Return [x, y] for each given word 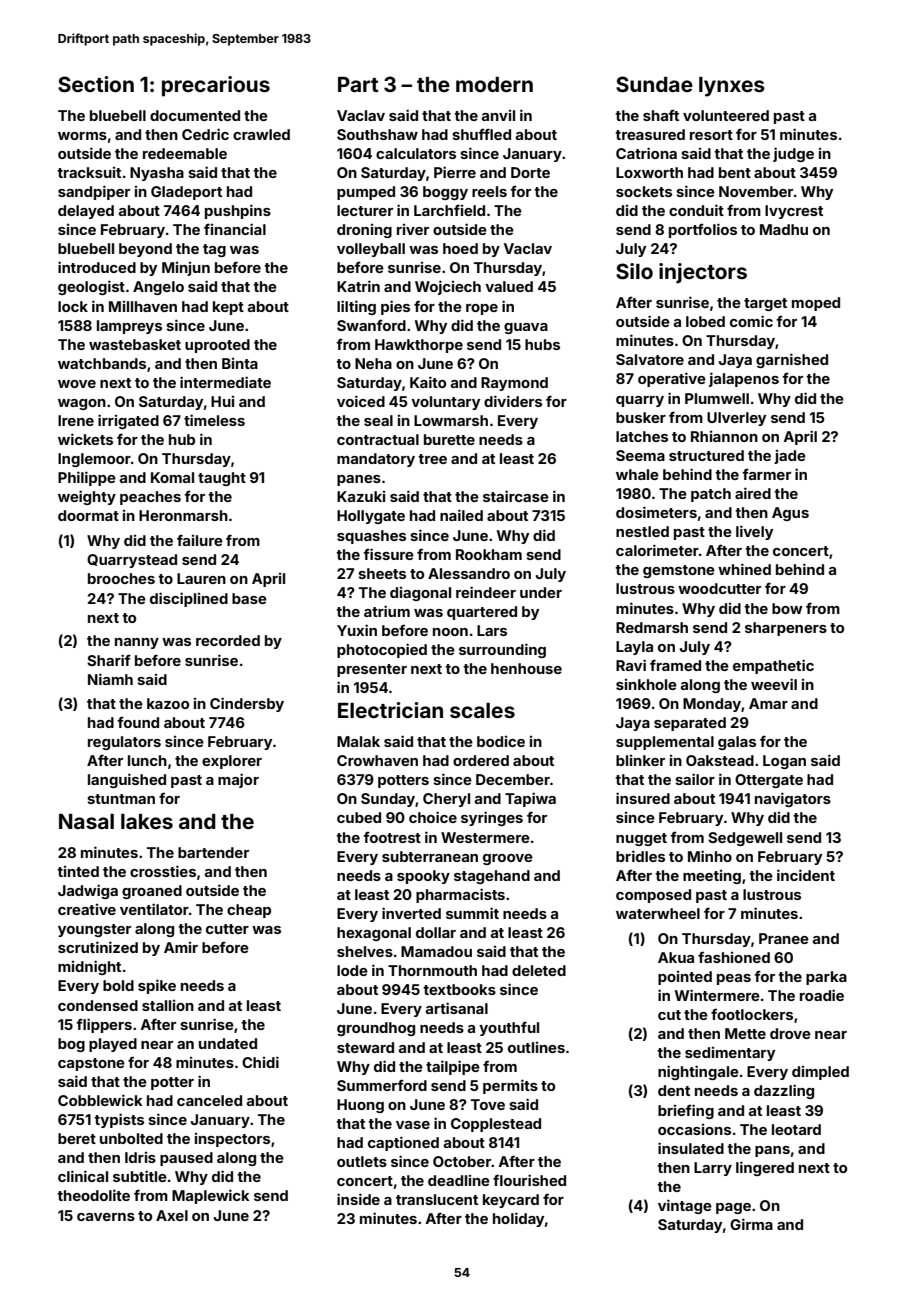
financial [235, 229]
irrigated [128, 421]
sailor [695, 779]
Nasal [86, 821]
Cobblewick [100, 1100]
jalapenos [744, 379]
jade [790, 457]
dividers [513, 401]
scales [482, 710]
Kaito [428, 382]
